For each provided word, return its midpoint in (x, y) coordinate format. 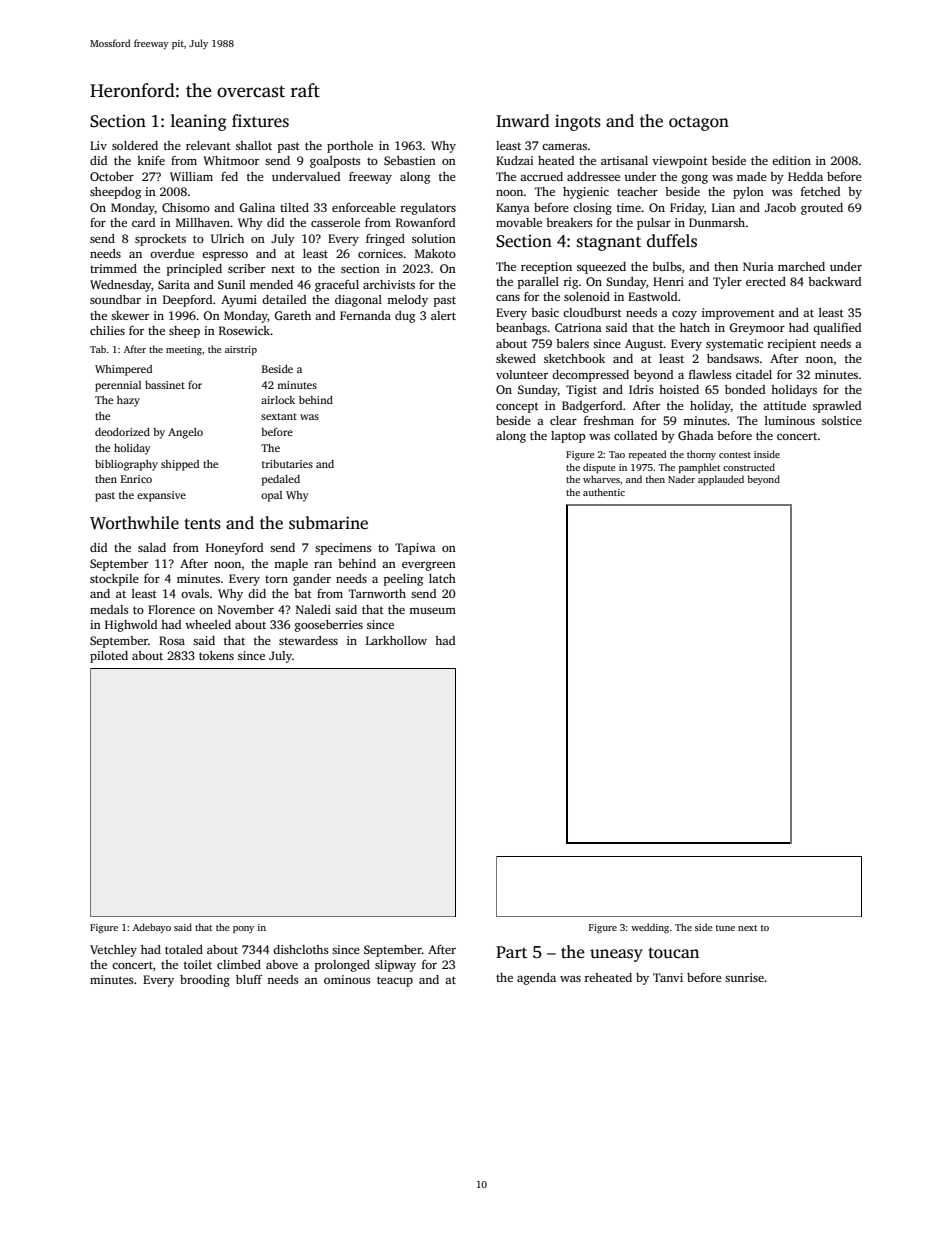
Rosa (172, 640)
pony (243, 929)
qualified (837, 329)
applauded (721, 480)
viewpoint (680, 162)
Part (511, 952)
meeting (184, 350)
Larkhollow (396, 640)
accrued (541, 176)
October (112, 176)
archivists (389, 284)
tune (725, 928)
